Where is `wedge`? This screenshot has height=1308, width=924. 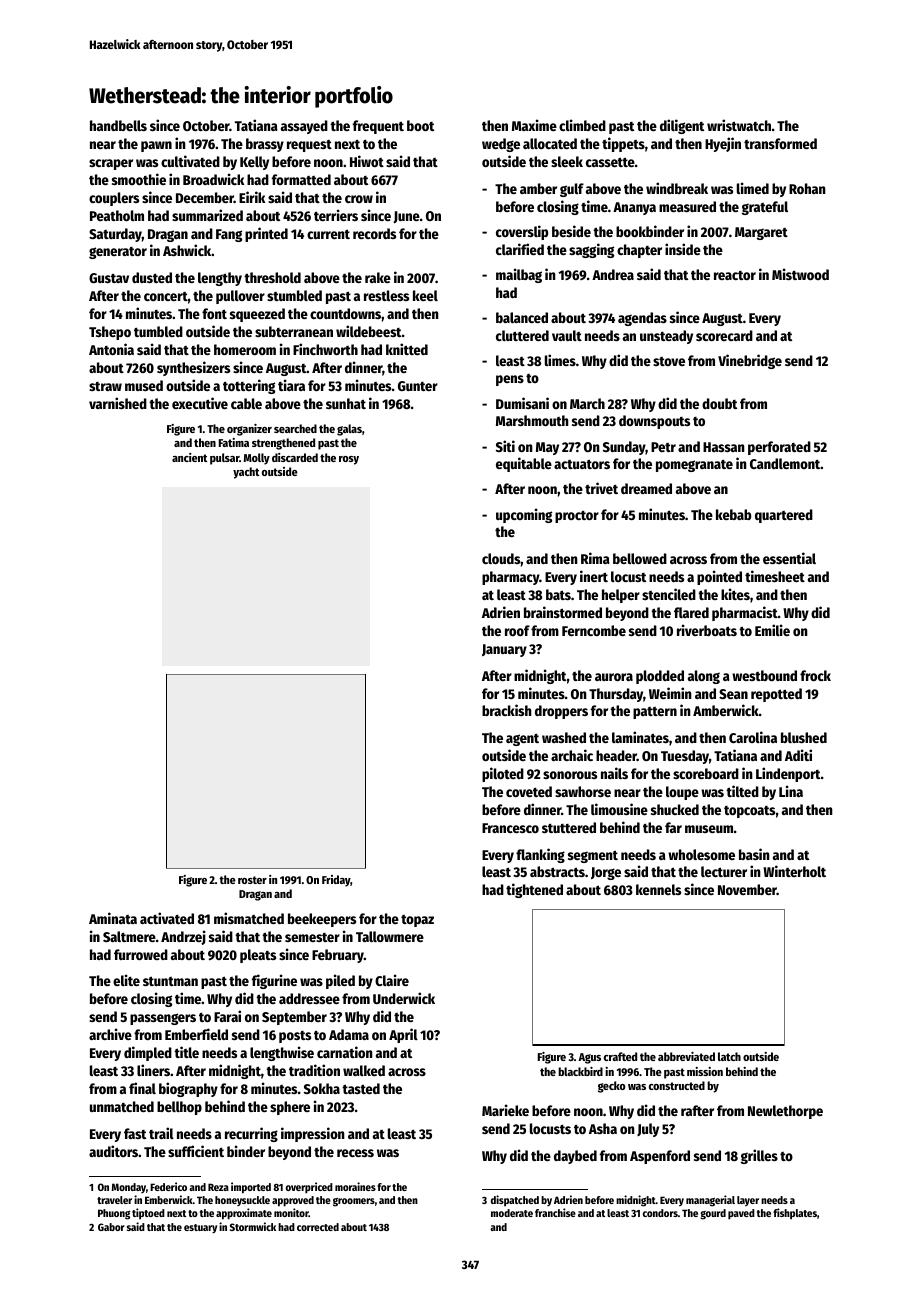 wedge is located at coordinates (501, 145).
